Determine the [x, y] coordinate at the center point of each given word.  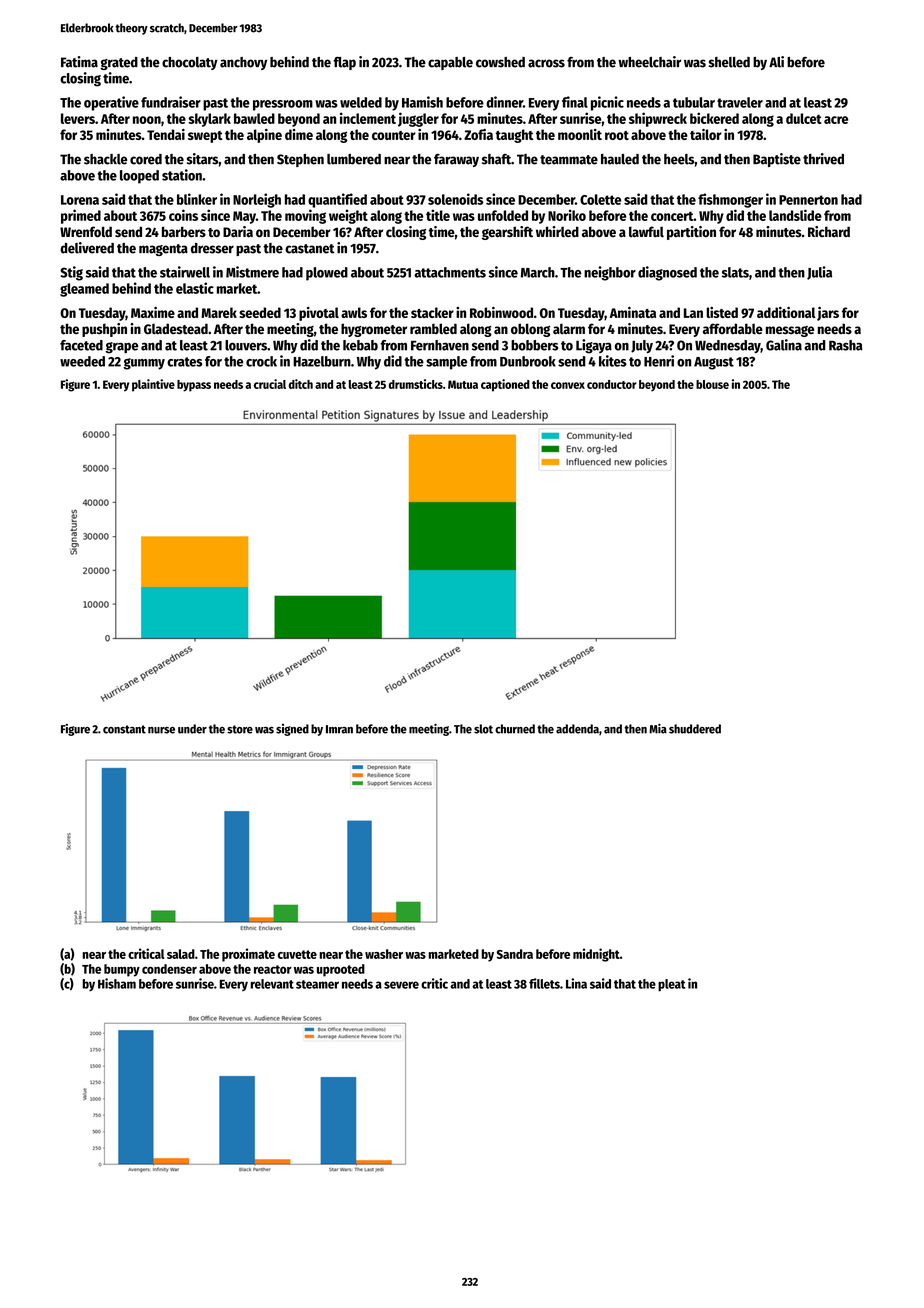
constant [124, 729]
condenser [169, 969]
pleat [671, 985]
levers [78, 118]
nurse [161, 730]
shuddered [695, 729]
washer [384, 954]
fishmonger [730, 200]
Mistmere [252, 272]
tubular [694, 102]
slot [483, 729]
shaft [496, 159]
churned [515, 729]
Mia [658, 728]
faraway [456, 160]
